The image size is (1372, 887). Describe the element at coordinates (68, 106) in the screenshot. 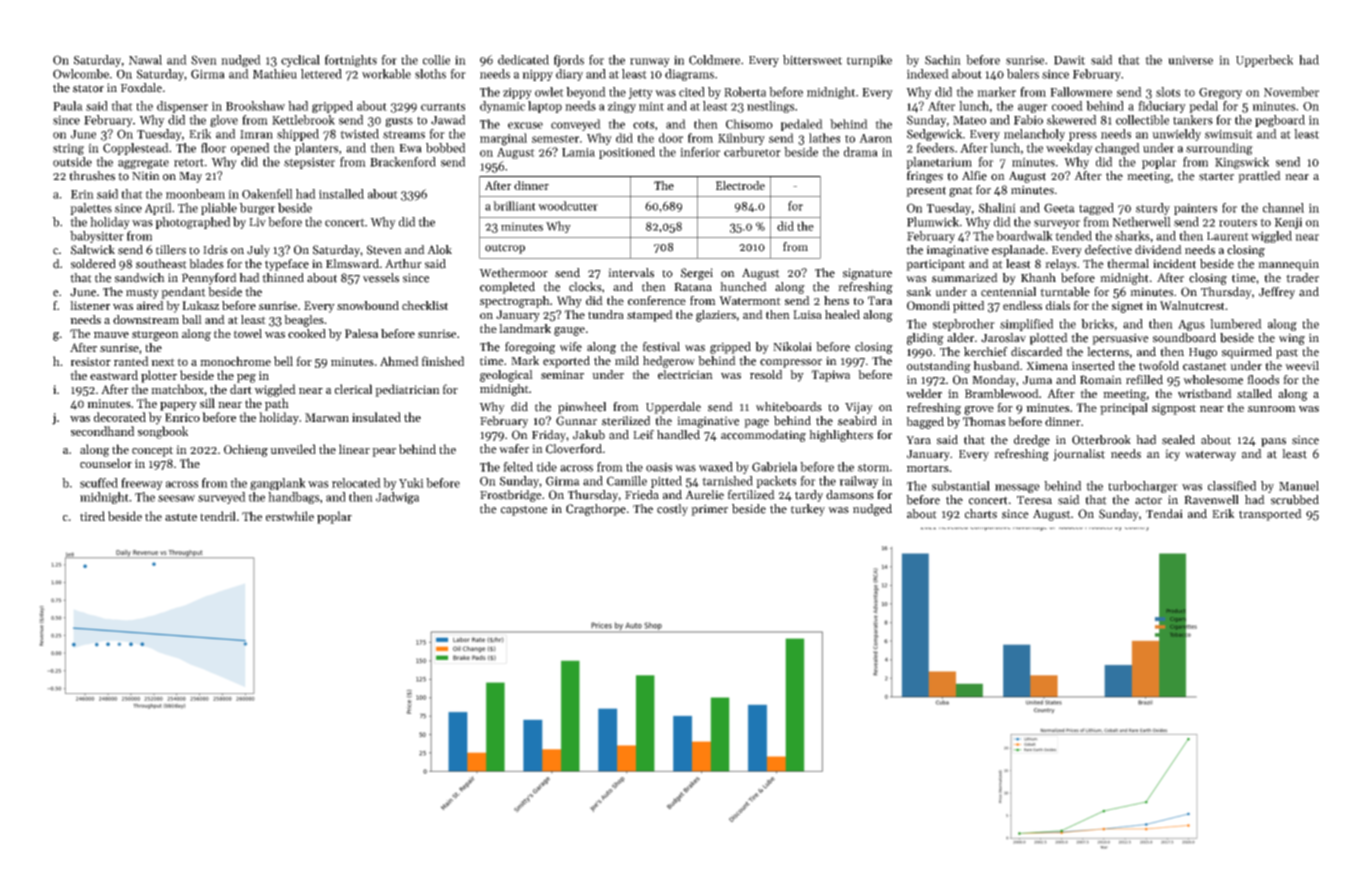

I see `Paula` at that location.
